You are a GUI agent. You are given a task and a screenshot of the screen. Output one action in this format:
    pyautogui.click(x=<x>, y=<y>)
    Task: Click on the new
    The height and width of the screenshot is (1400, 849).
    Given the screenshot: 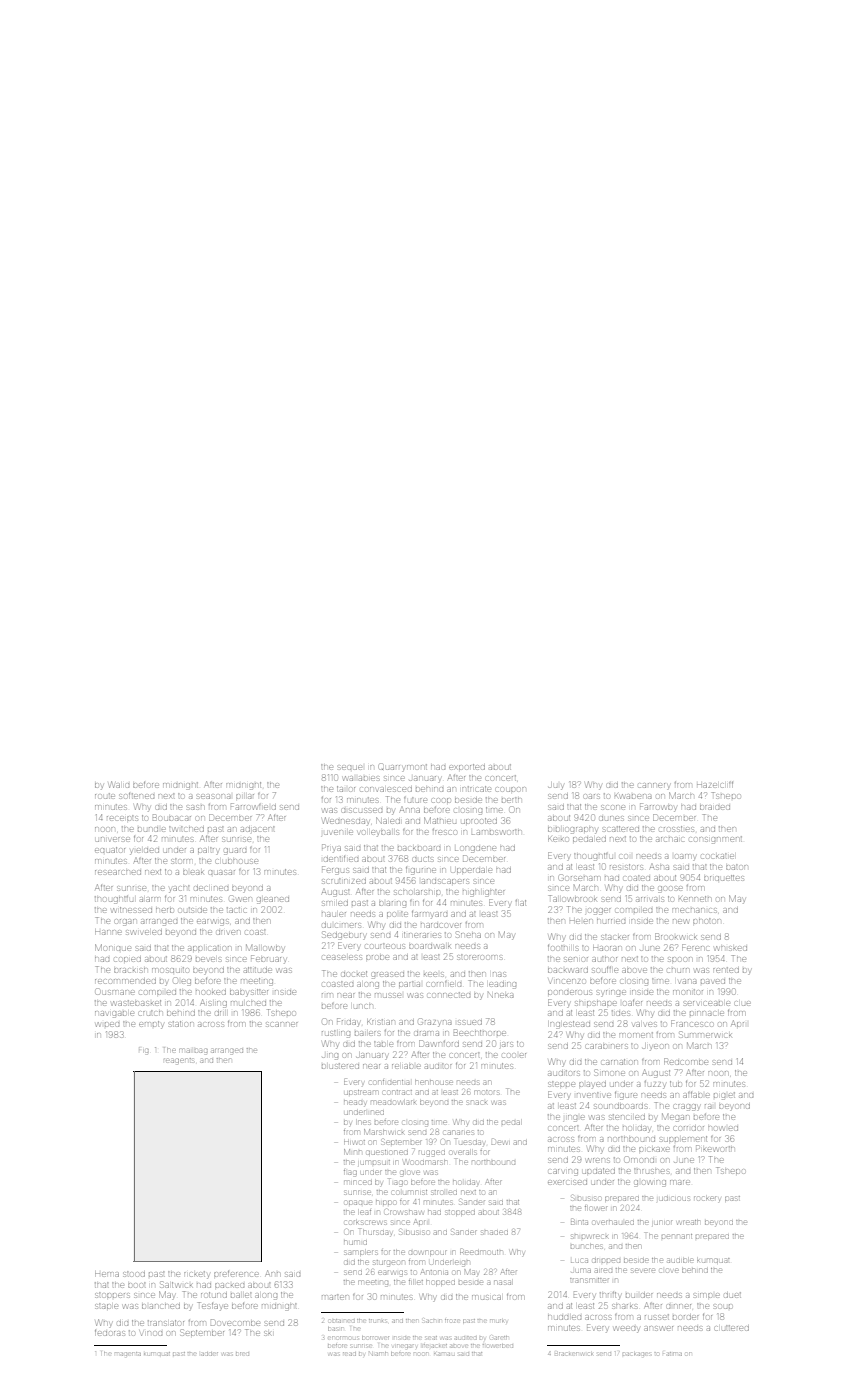 What is the action you would take?
    pyautogui.click(x=681, y=921)
